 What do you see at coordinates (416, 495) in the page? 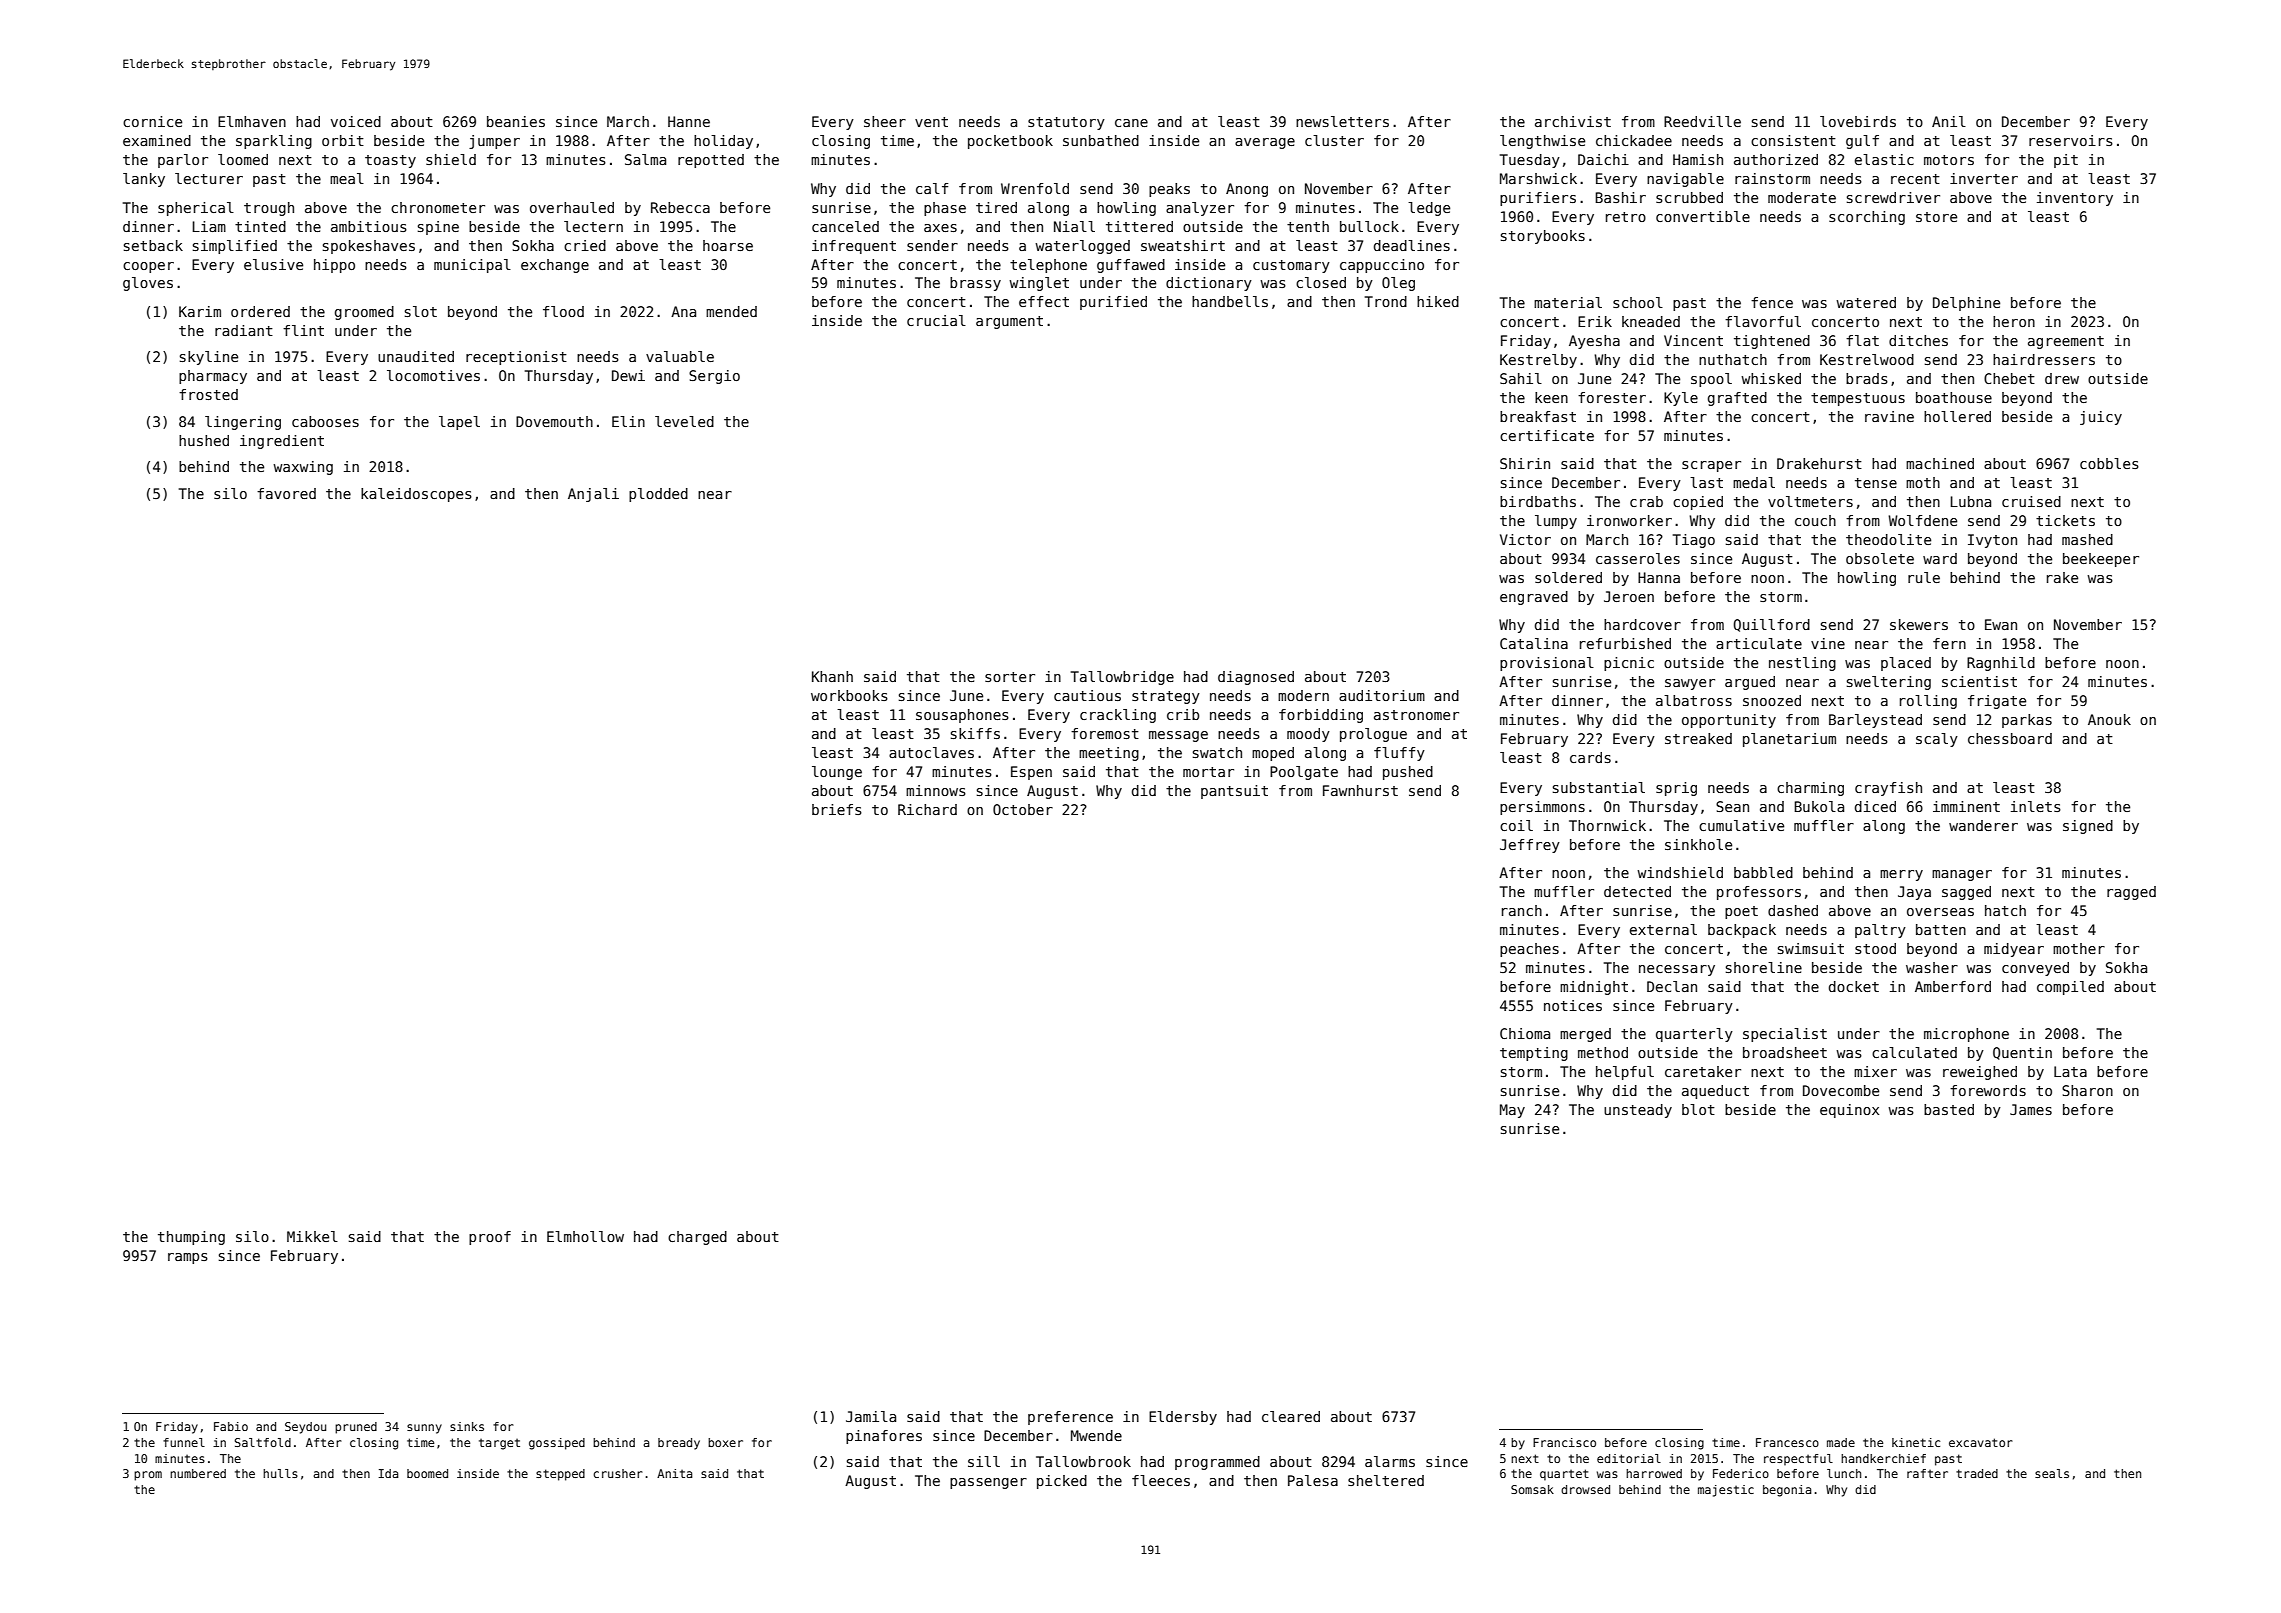
I see `kaleidoscopes` at bounding box center [416, 495].
